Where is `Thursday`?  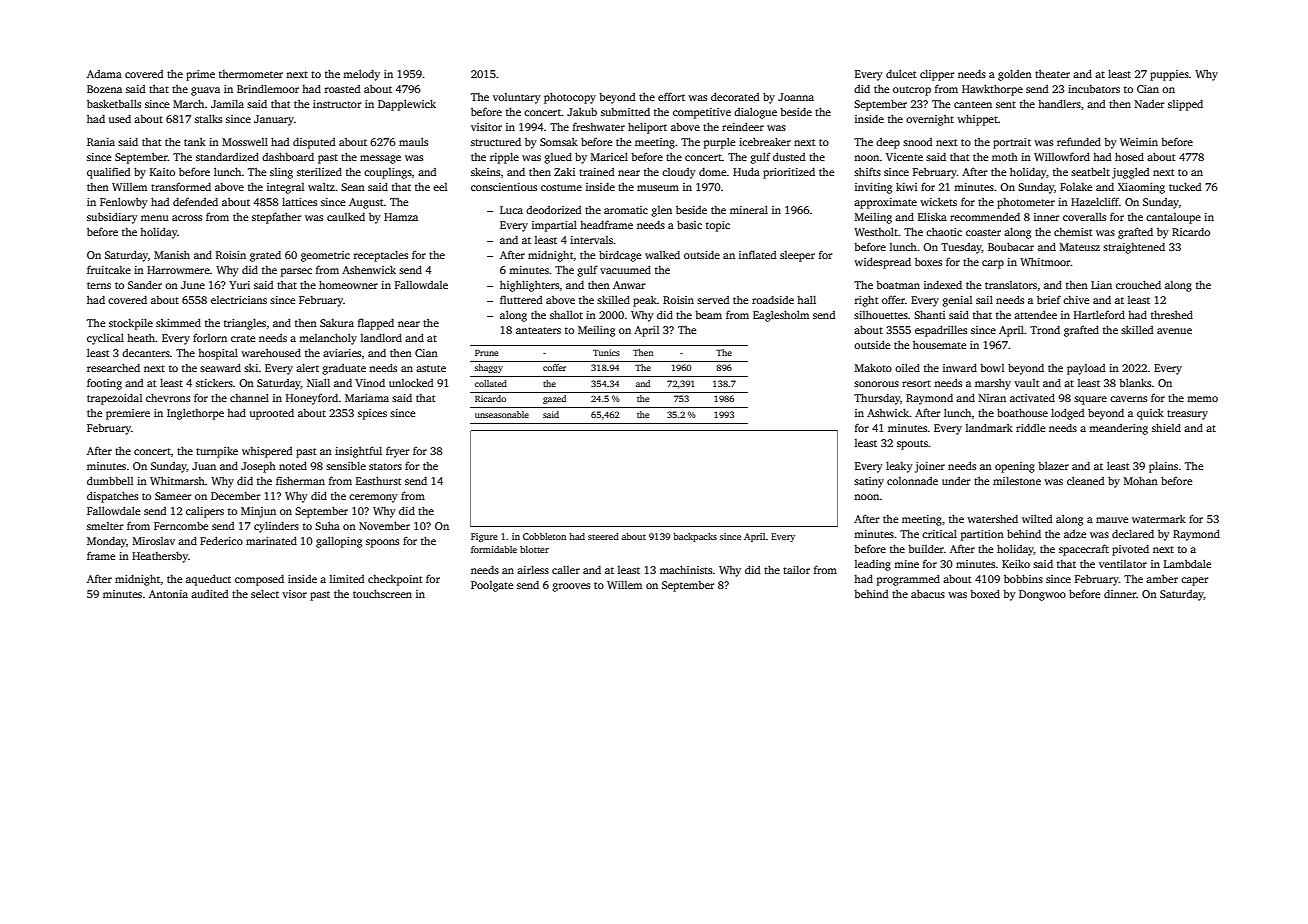
Thursday is located at coordinates (877, 399).
